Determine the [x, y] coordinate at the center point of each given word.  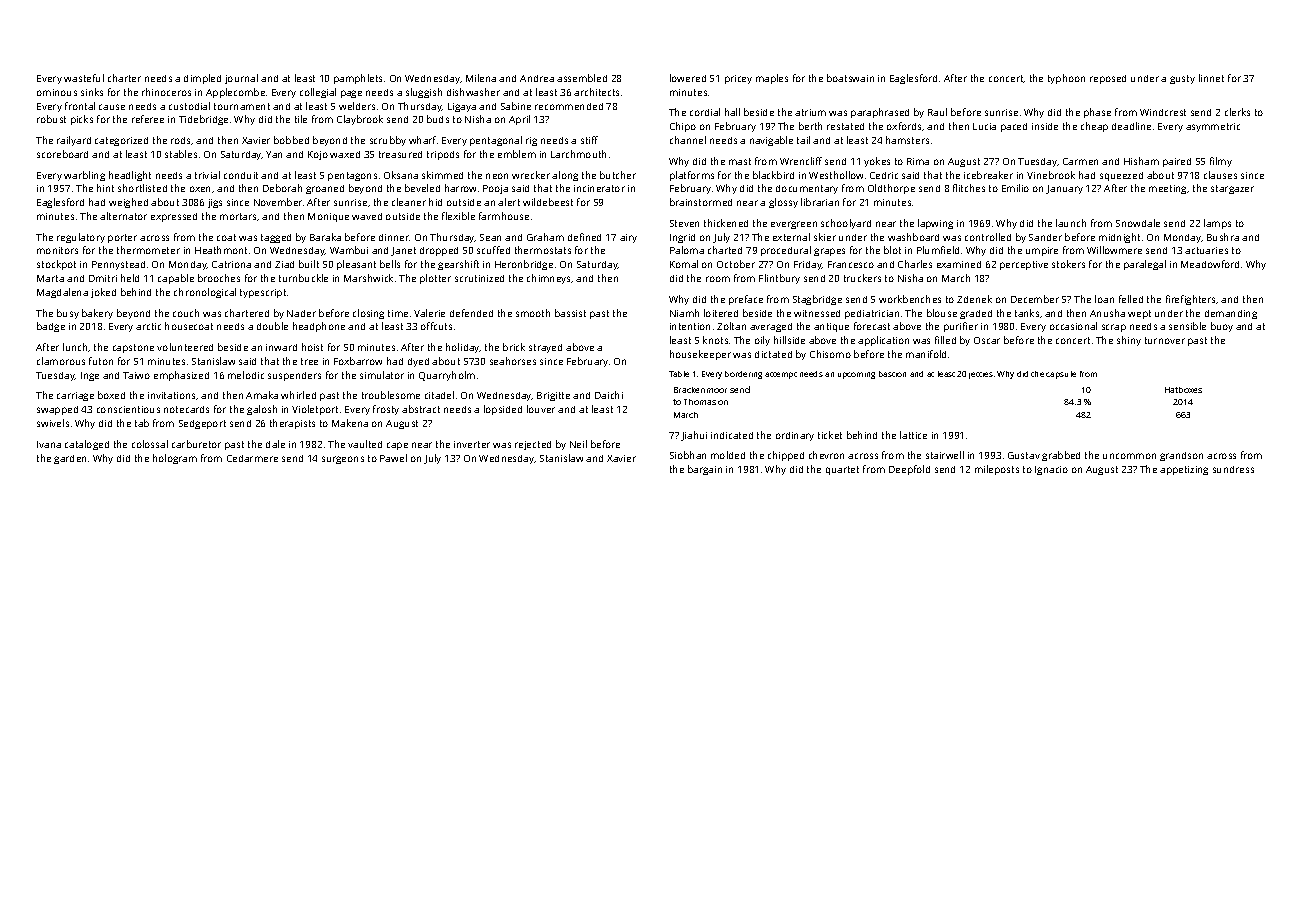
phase [1097, 113]
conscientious [128, 409]
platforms [692, 176]
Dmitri [103, 278]
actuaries [1206, 250]
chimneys [549, 279]
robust [51, 119]
